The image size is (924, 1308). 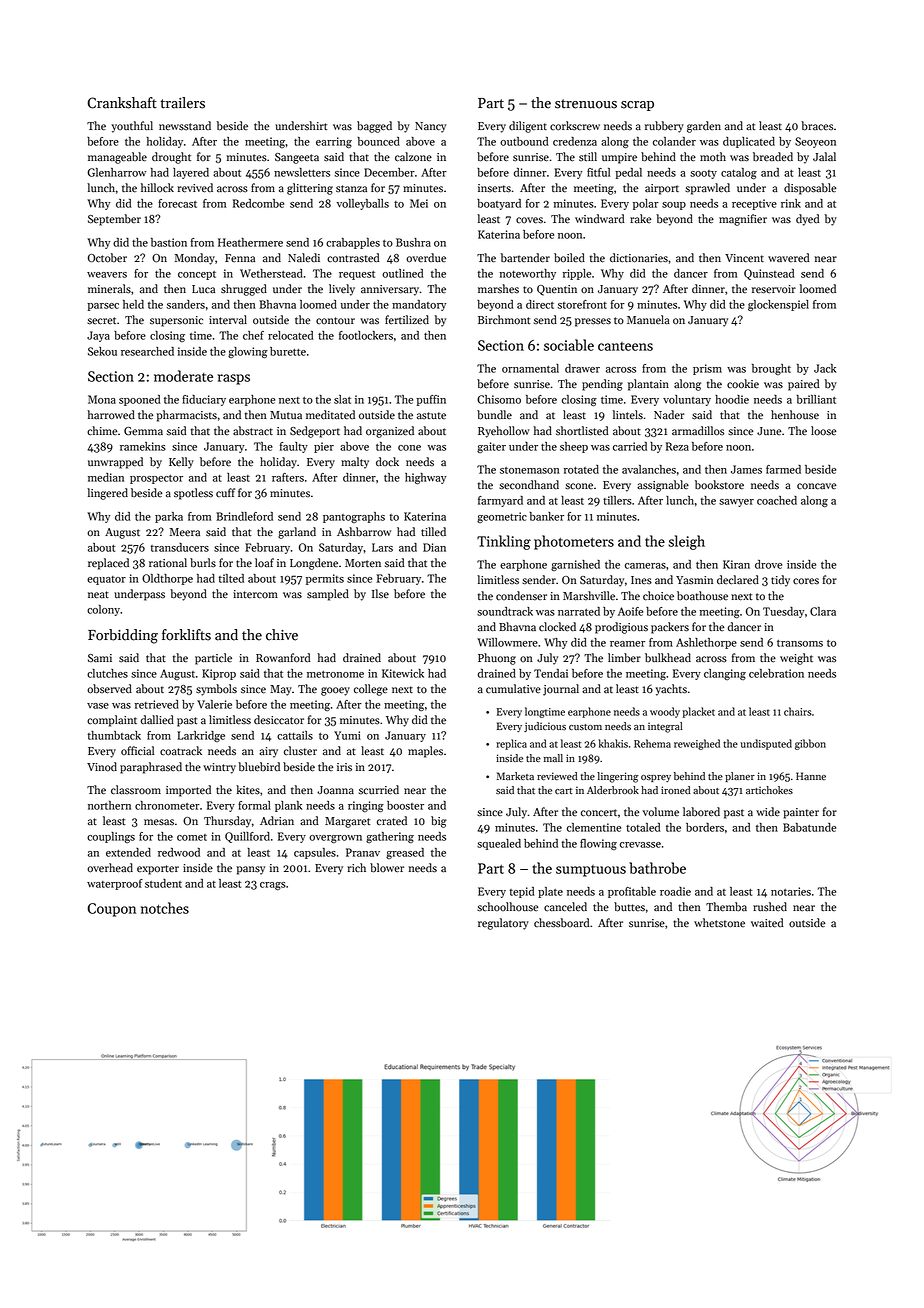 I want to click on Ashlethorpe, so click(x=706, y=643).
